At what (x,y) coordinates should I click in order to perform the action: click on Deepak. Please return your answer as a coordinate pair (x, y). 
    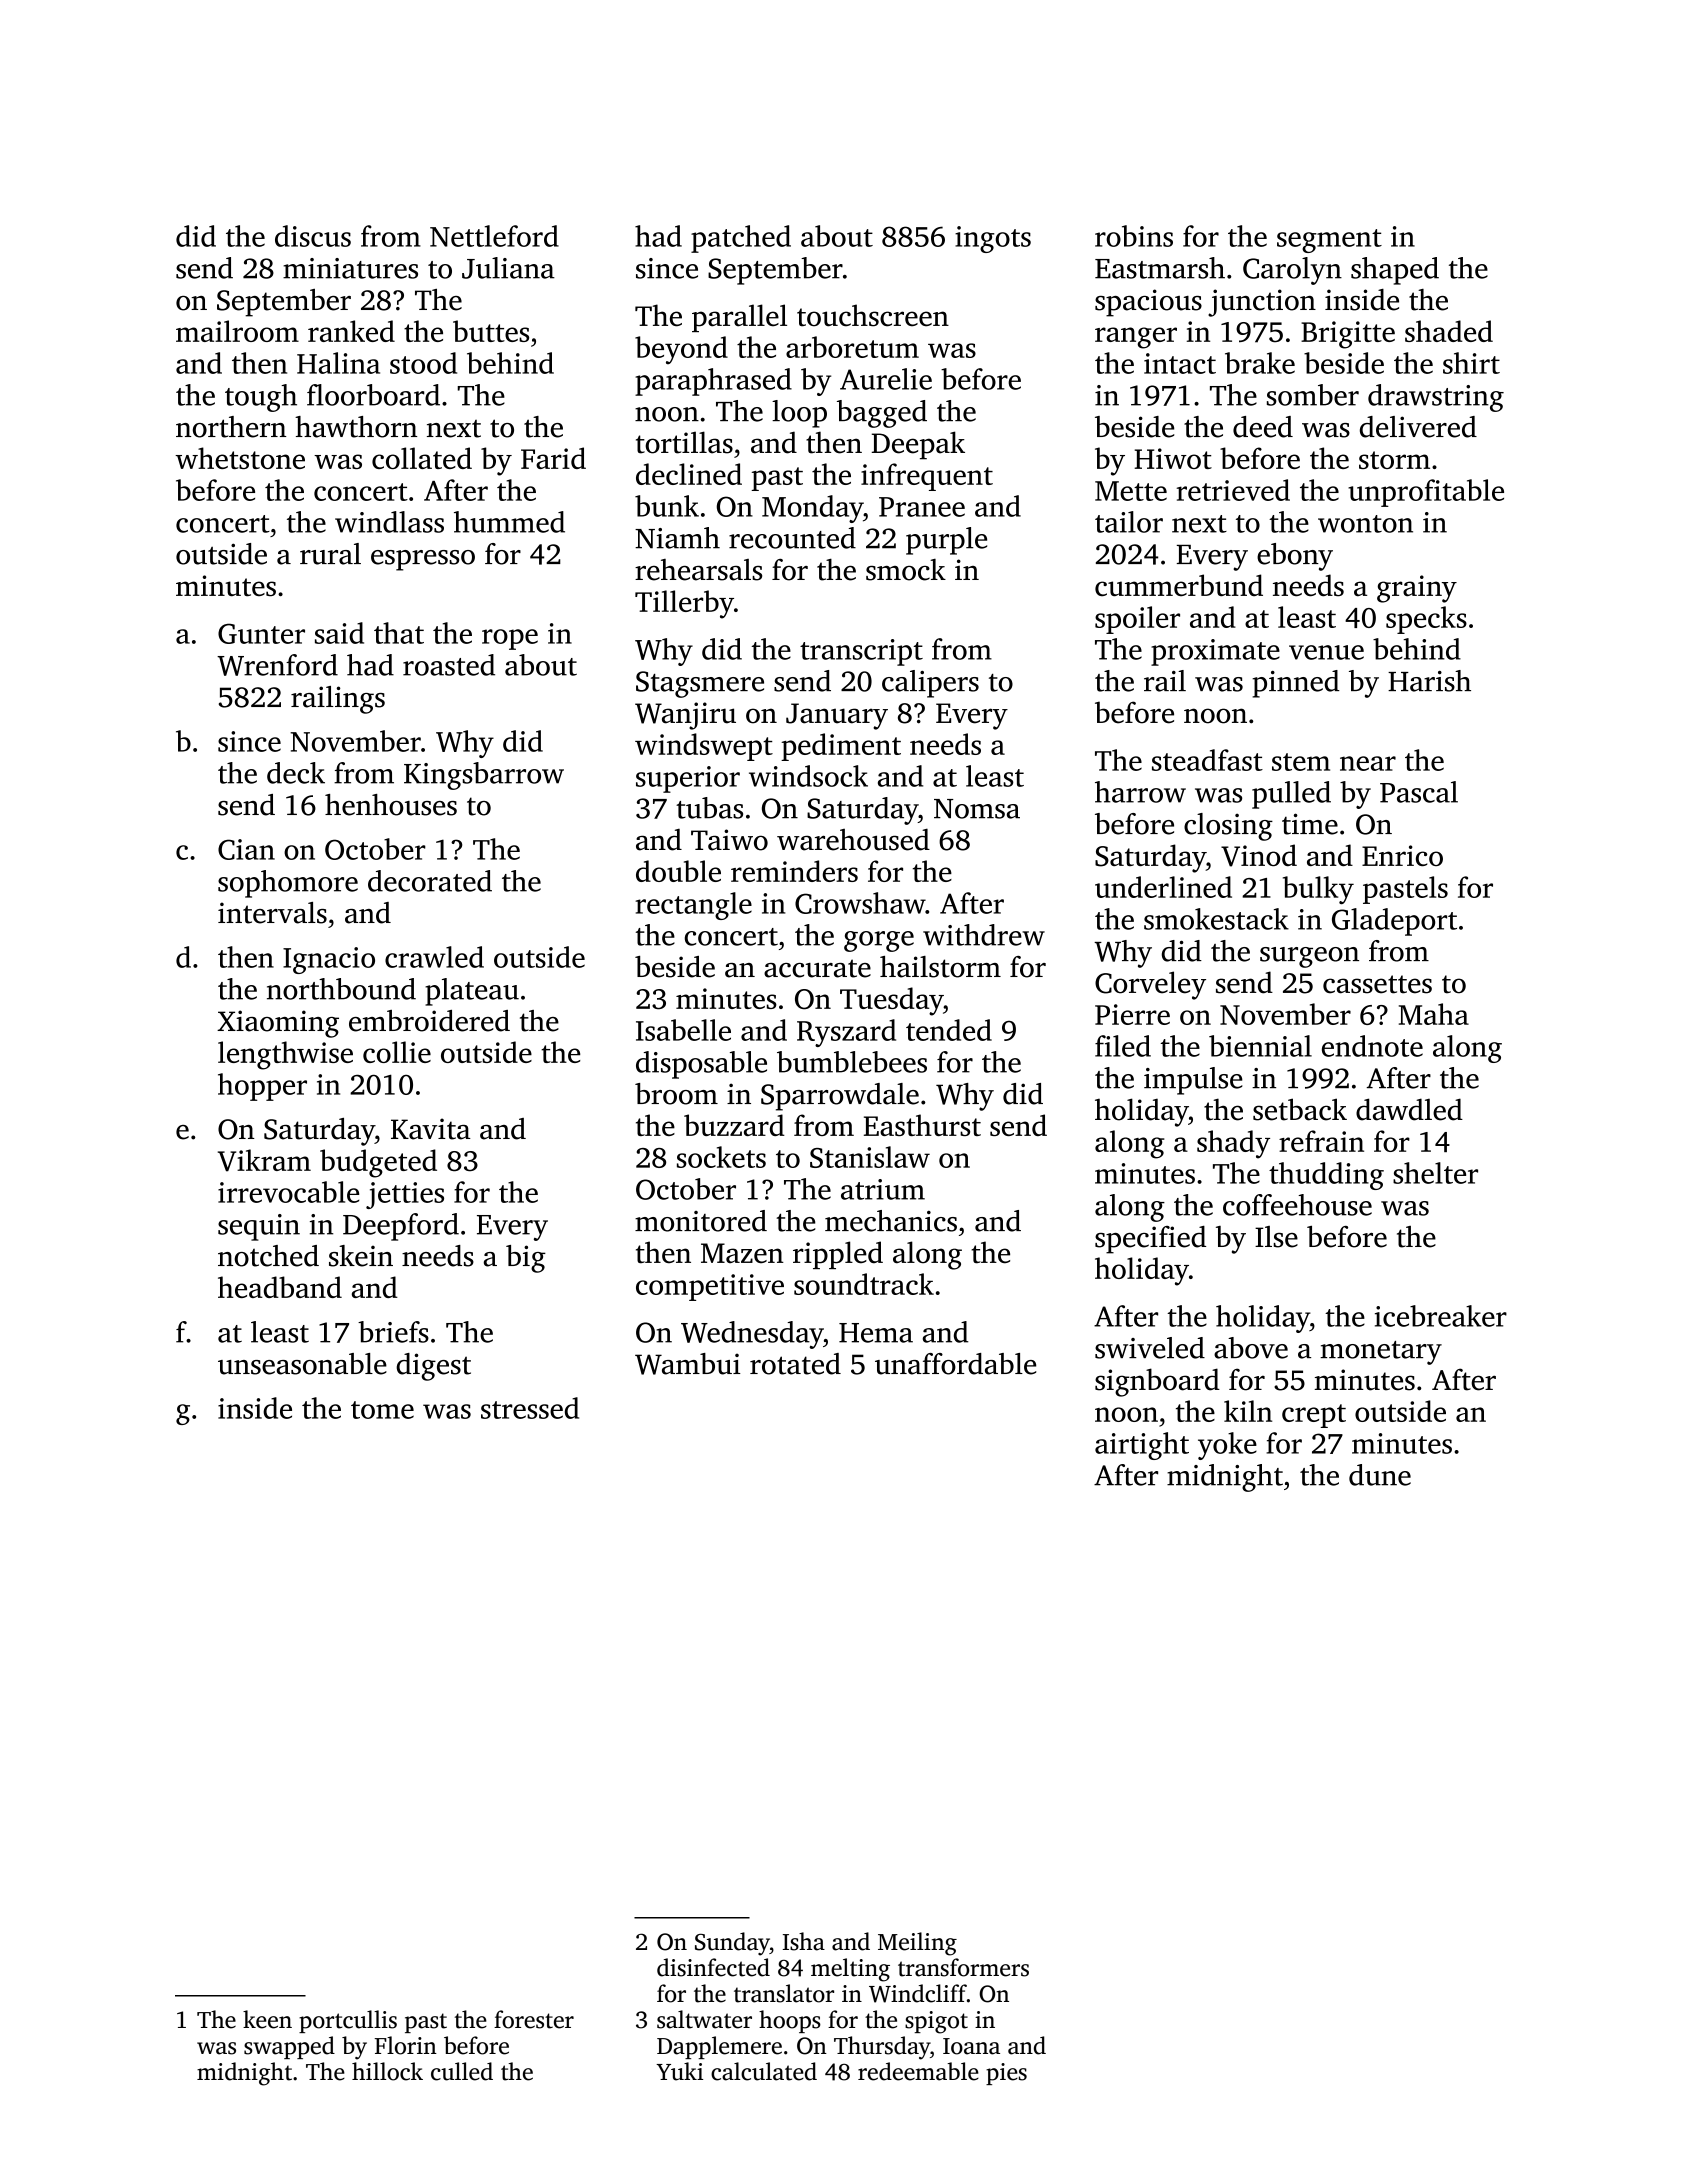
    Looking at the image, I should click on (918, 445).
